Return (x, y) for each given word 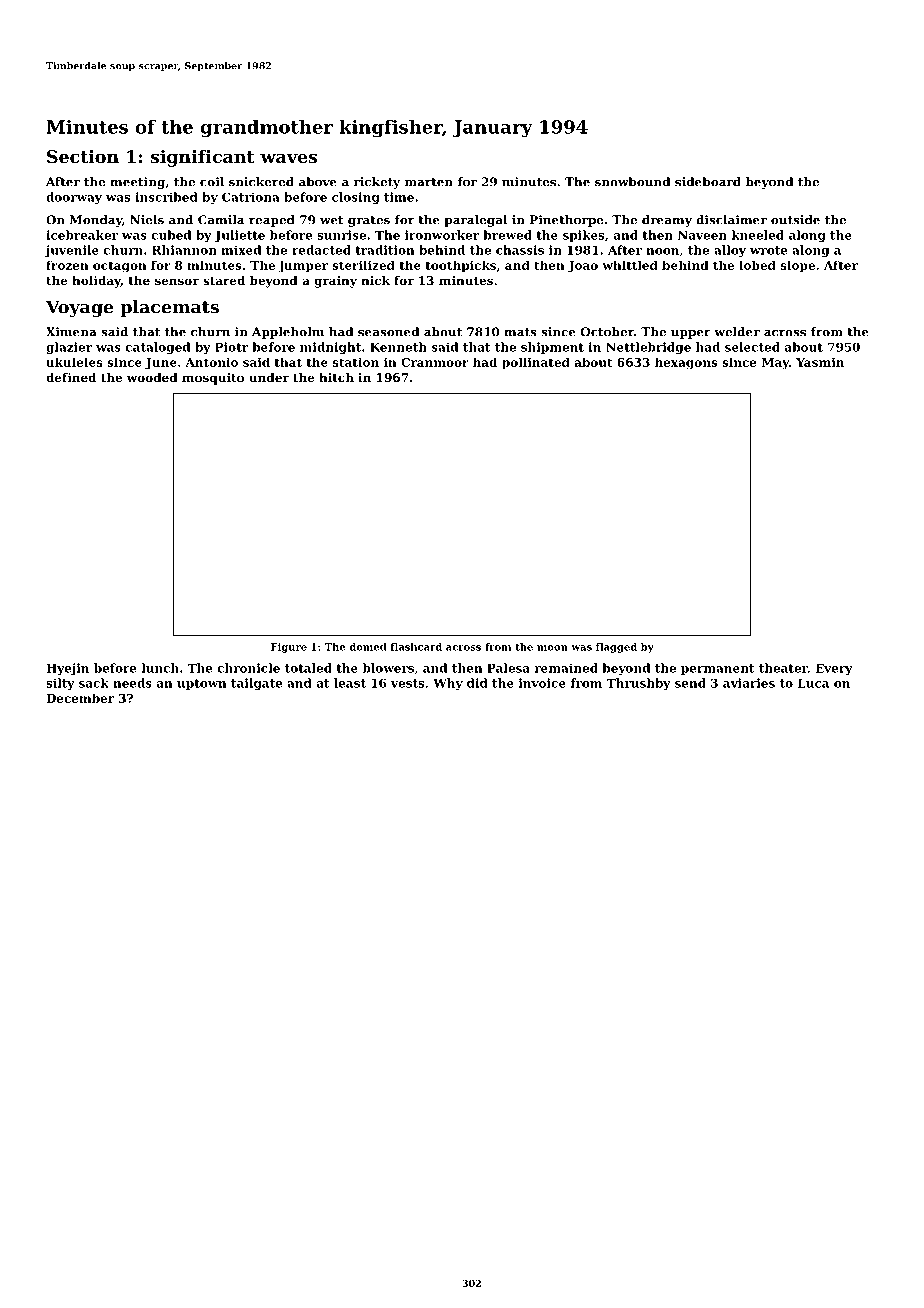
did (477, 683)
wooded (152, 377)
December (80, 698)
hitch (336, 377)
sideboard (708, 182)
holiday (96, 282)
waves (288, 158)
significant (203, 158)
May (775, 364)
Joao (583, 266)
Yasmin (820, 362)
